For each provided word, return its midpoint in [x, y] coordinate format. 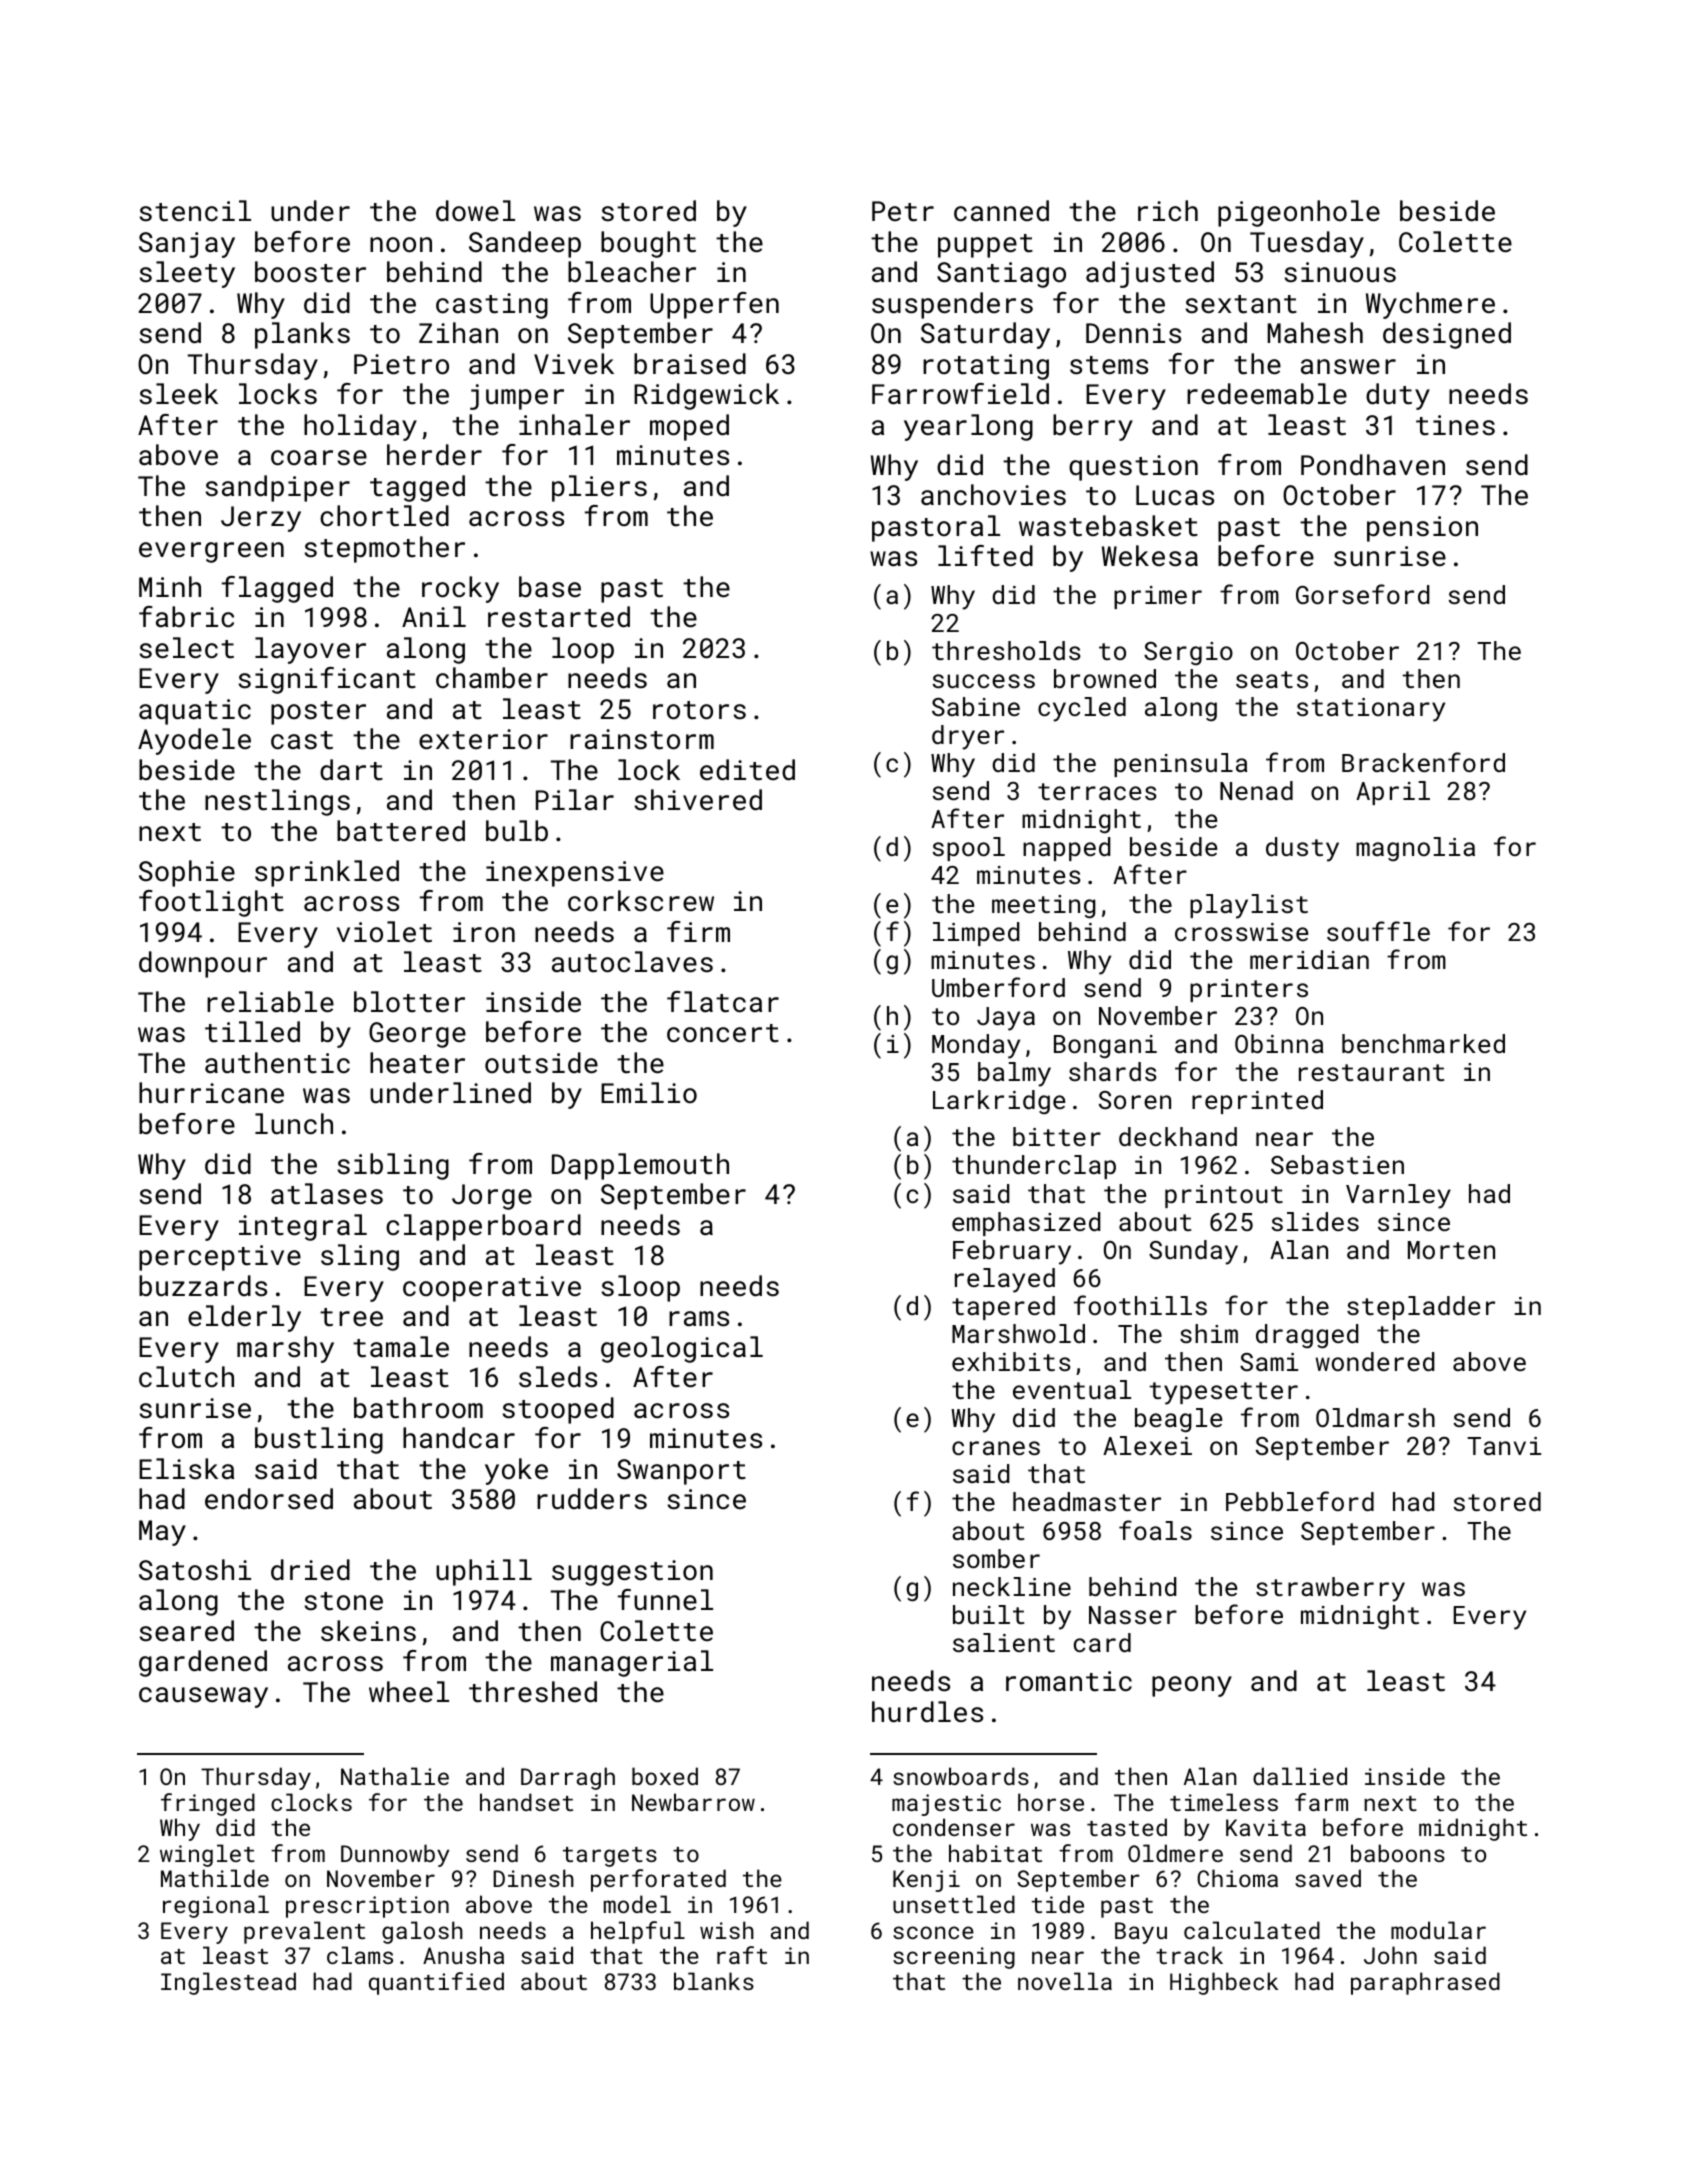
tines [1455, 425]
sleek [178, 394]
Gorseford [1362, 594]
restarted [559, 617]
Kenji [926, 1881]
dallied [1300, 1776]
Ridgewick [706, 396]
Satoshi [195, 1570]
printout [1224, 1196]
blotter [409, 1002]
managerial [632, 1663]
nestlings [277, 802]
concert [723, 1033]
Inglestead [228, 1983]
